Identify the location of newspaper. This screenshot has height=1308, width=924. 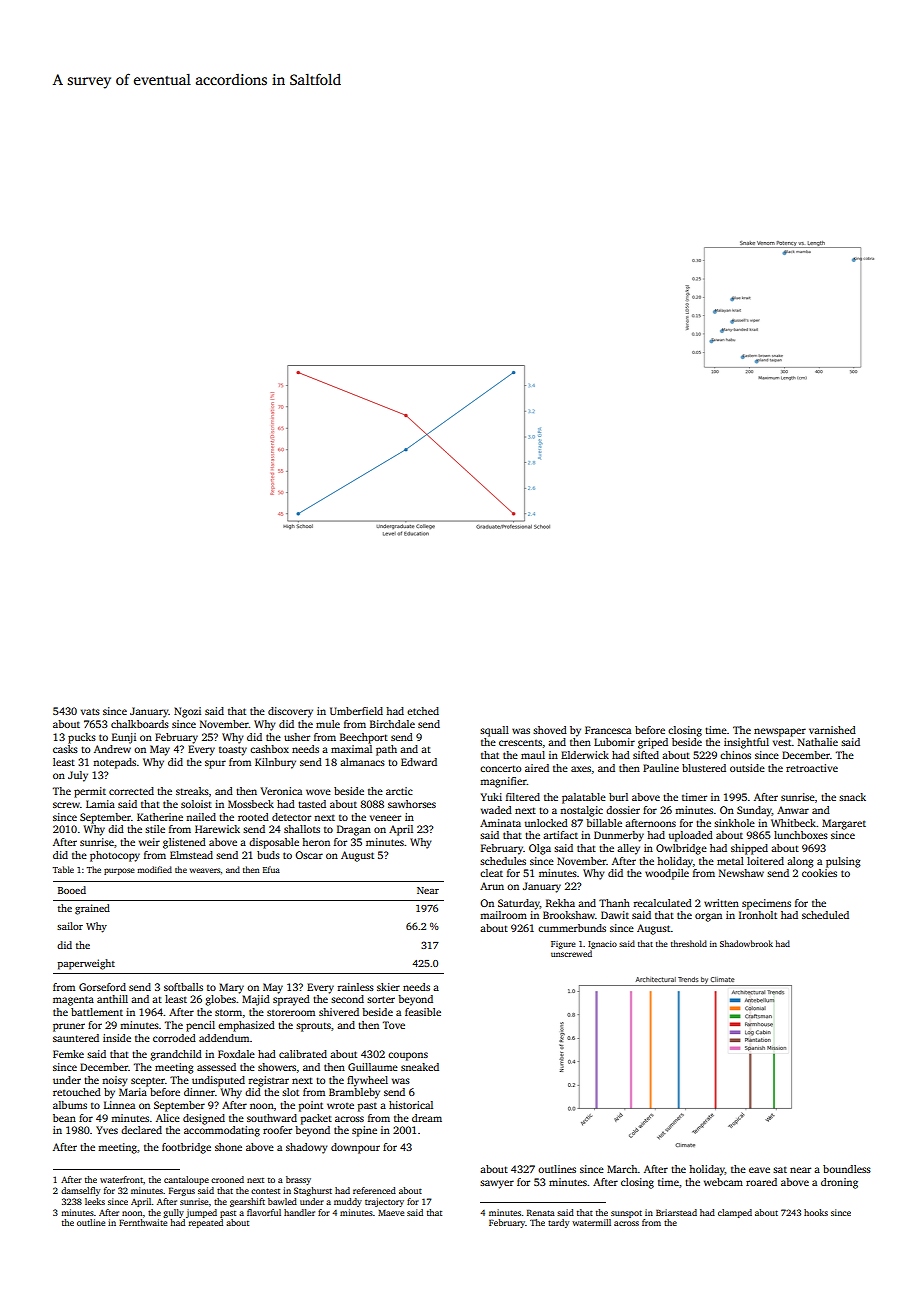
(780, 732).
